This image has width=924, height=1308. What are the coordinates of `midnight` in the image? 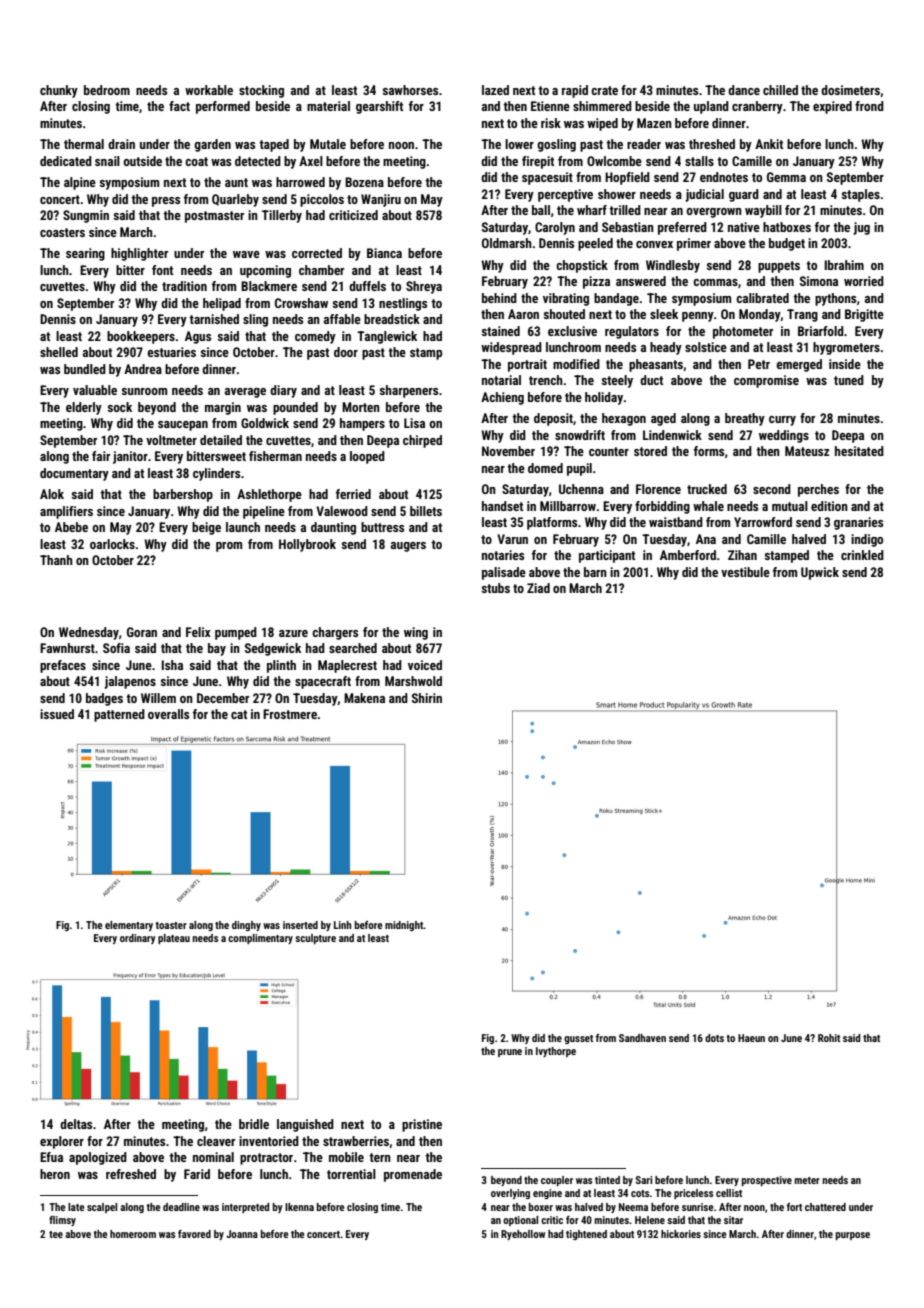 It's located at (404, 926).
